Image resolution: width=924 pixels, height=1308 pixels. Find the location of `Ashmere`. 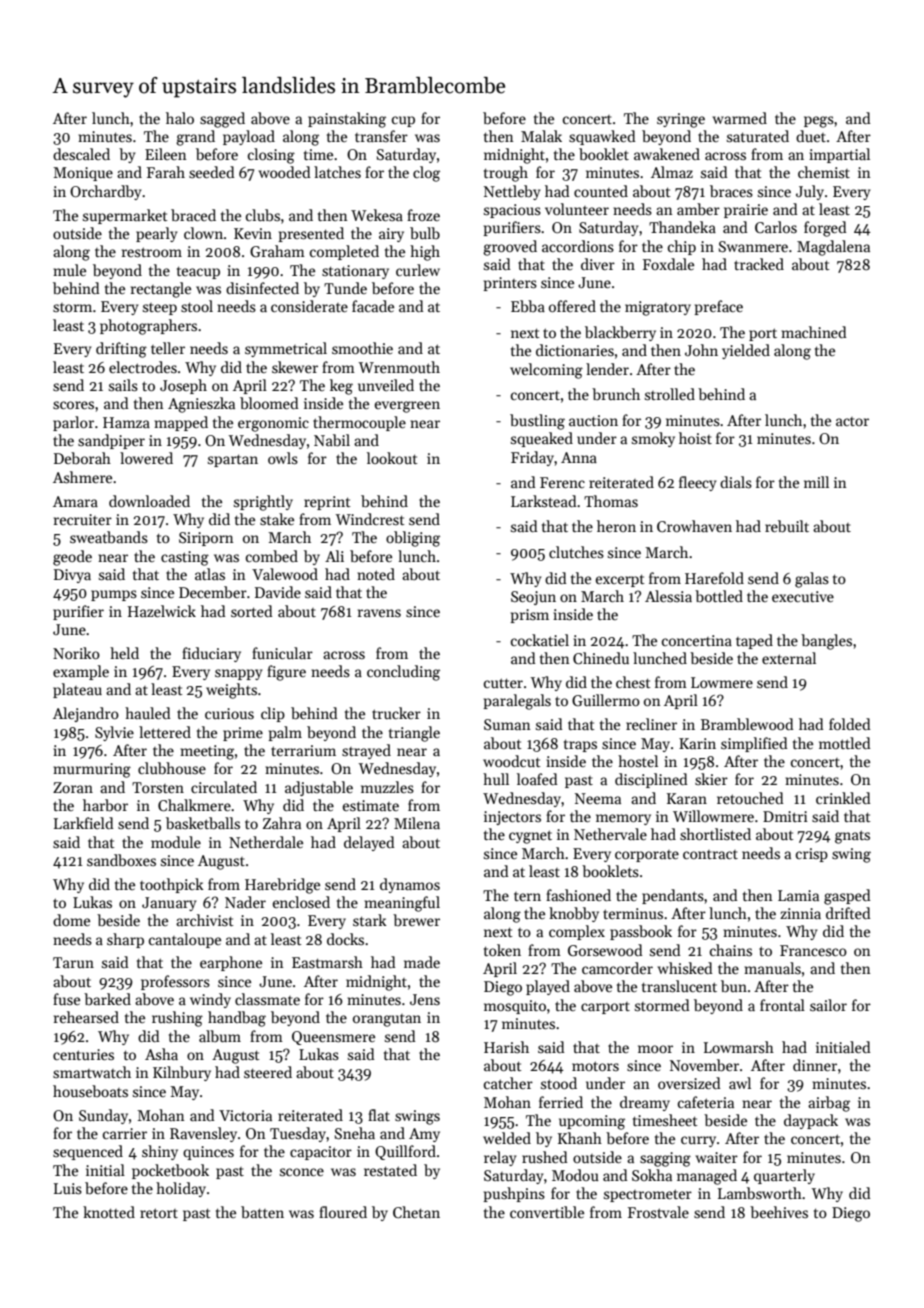

Ashmere is located at coordinates (82, 477).
